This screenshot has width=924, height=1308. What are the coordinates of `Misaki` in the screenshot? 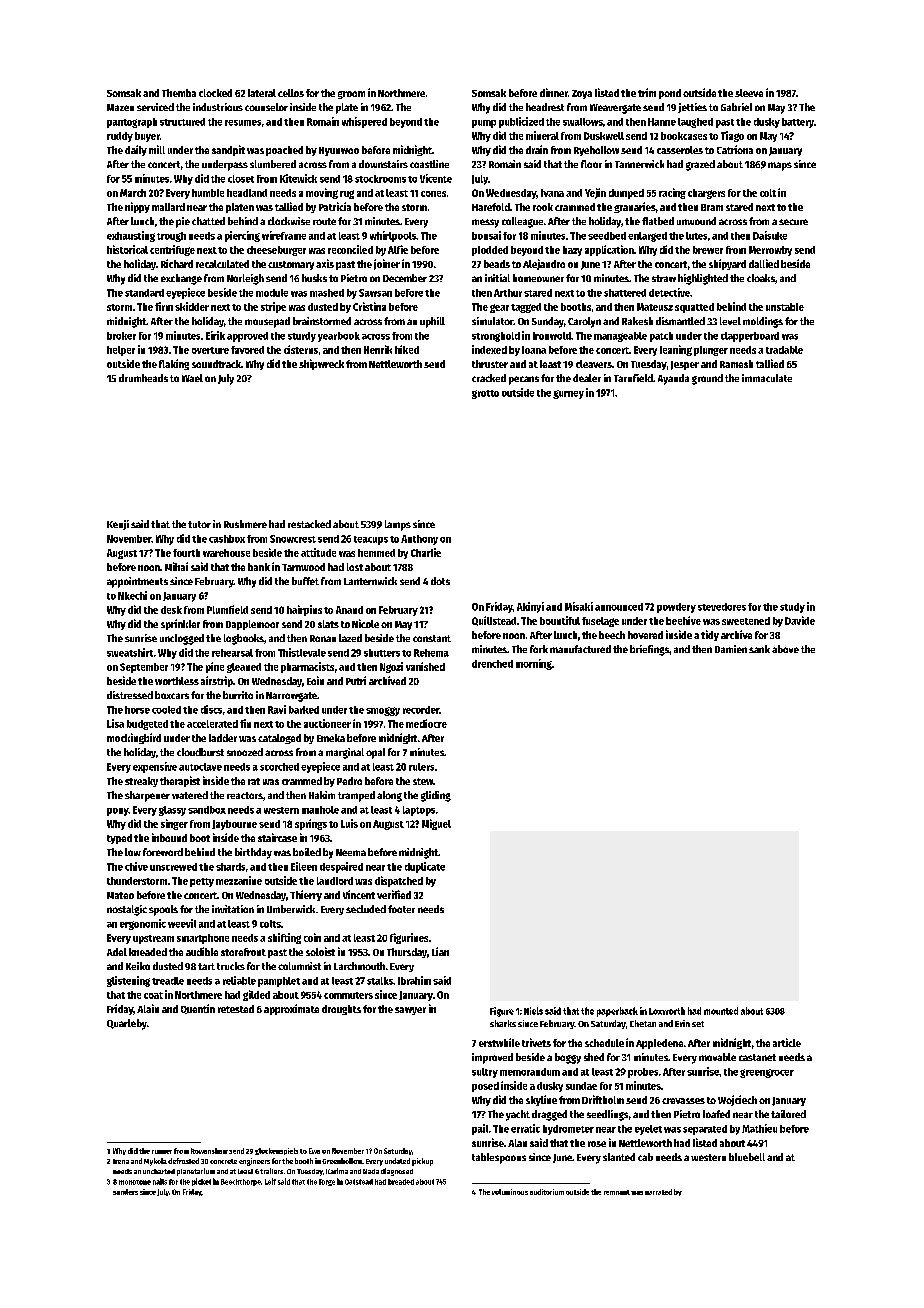 It's located at (579, 606).
